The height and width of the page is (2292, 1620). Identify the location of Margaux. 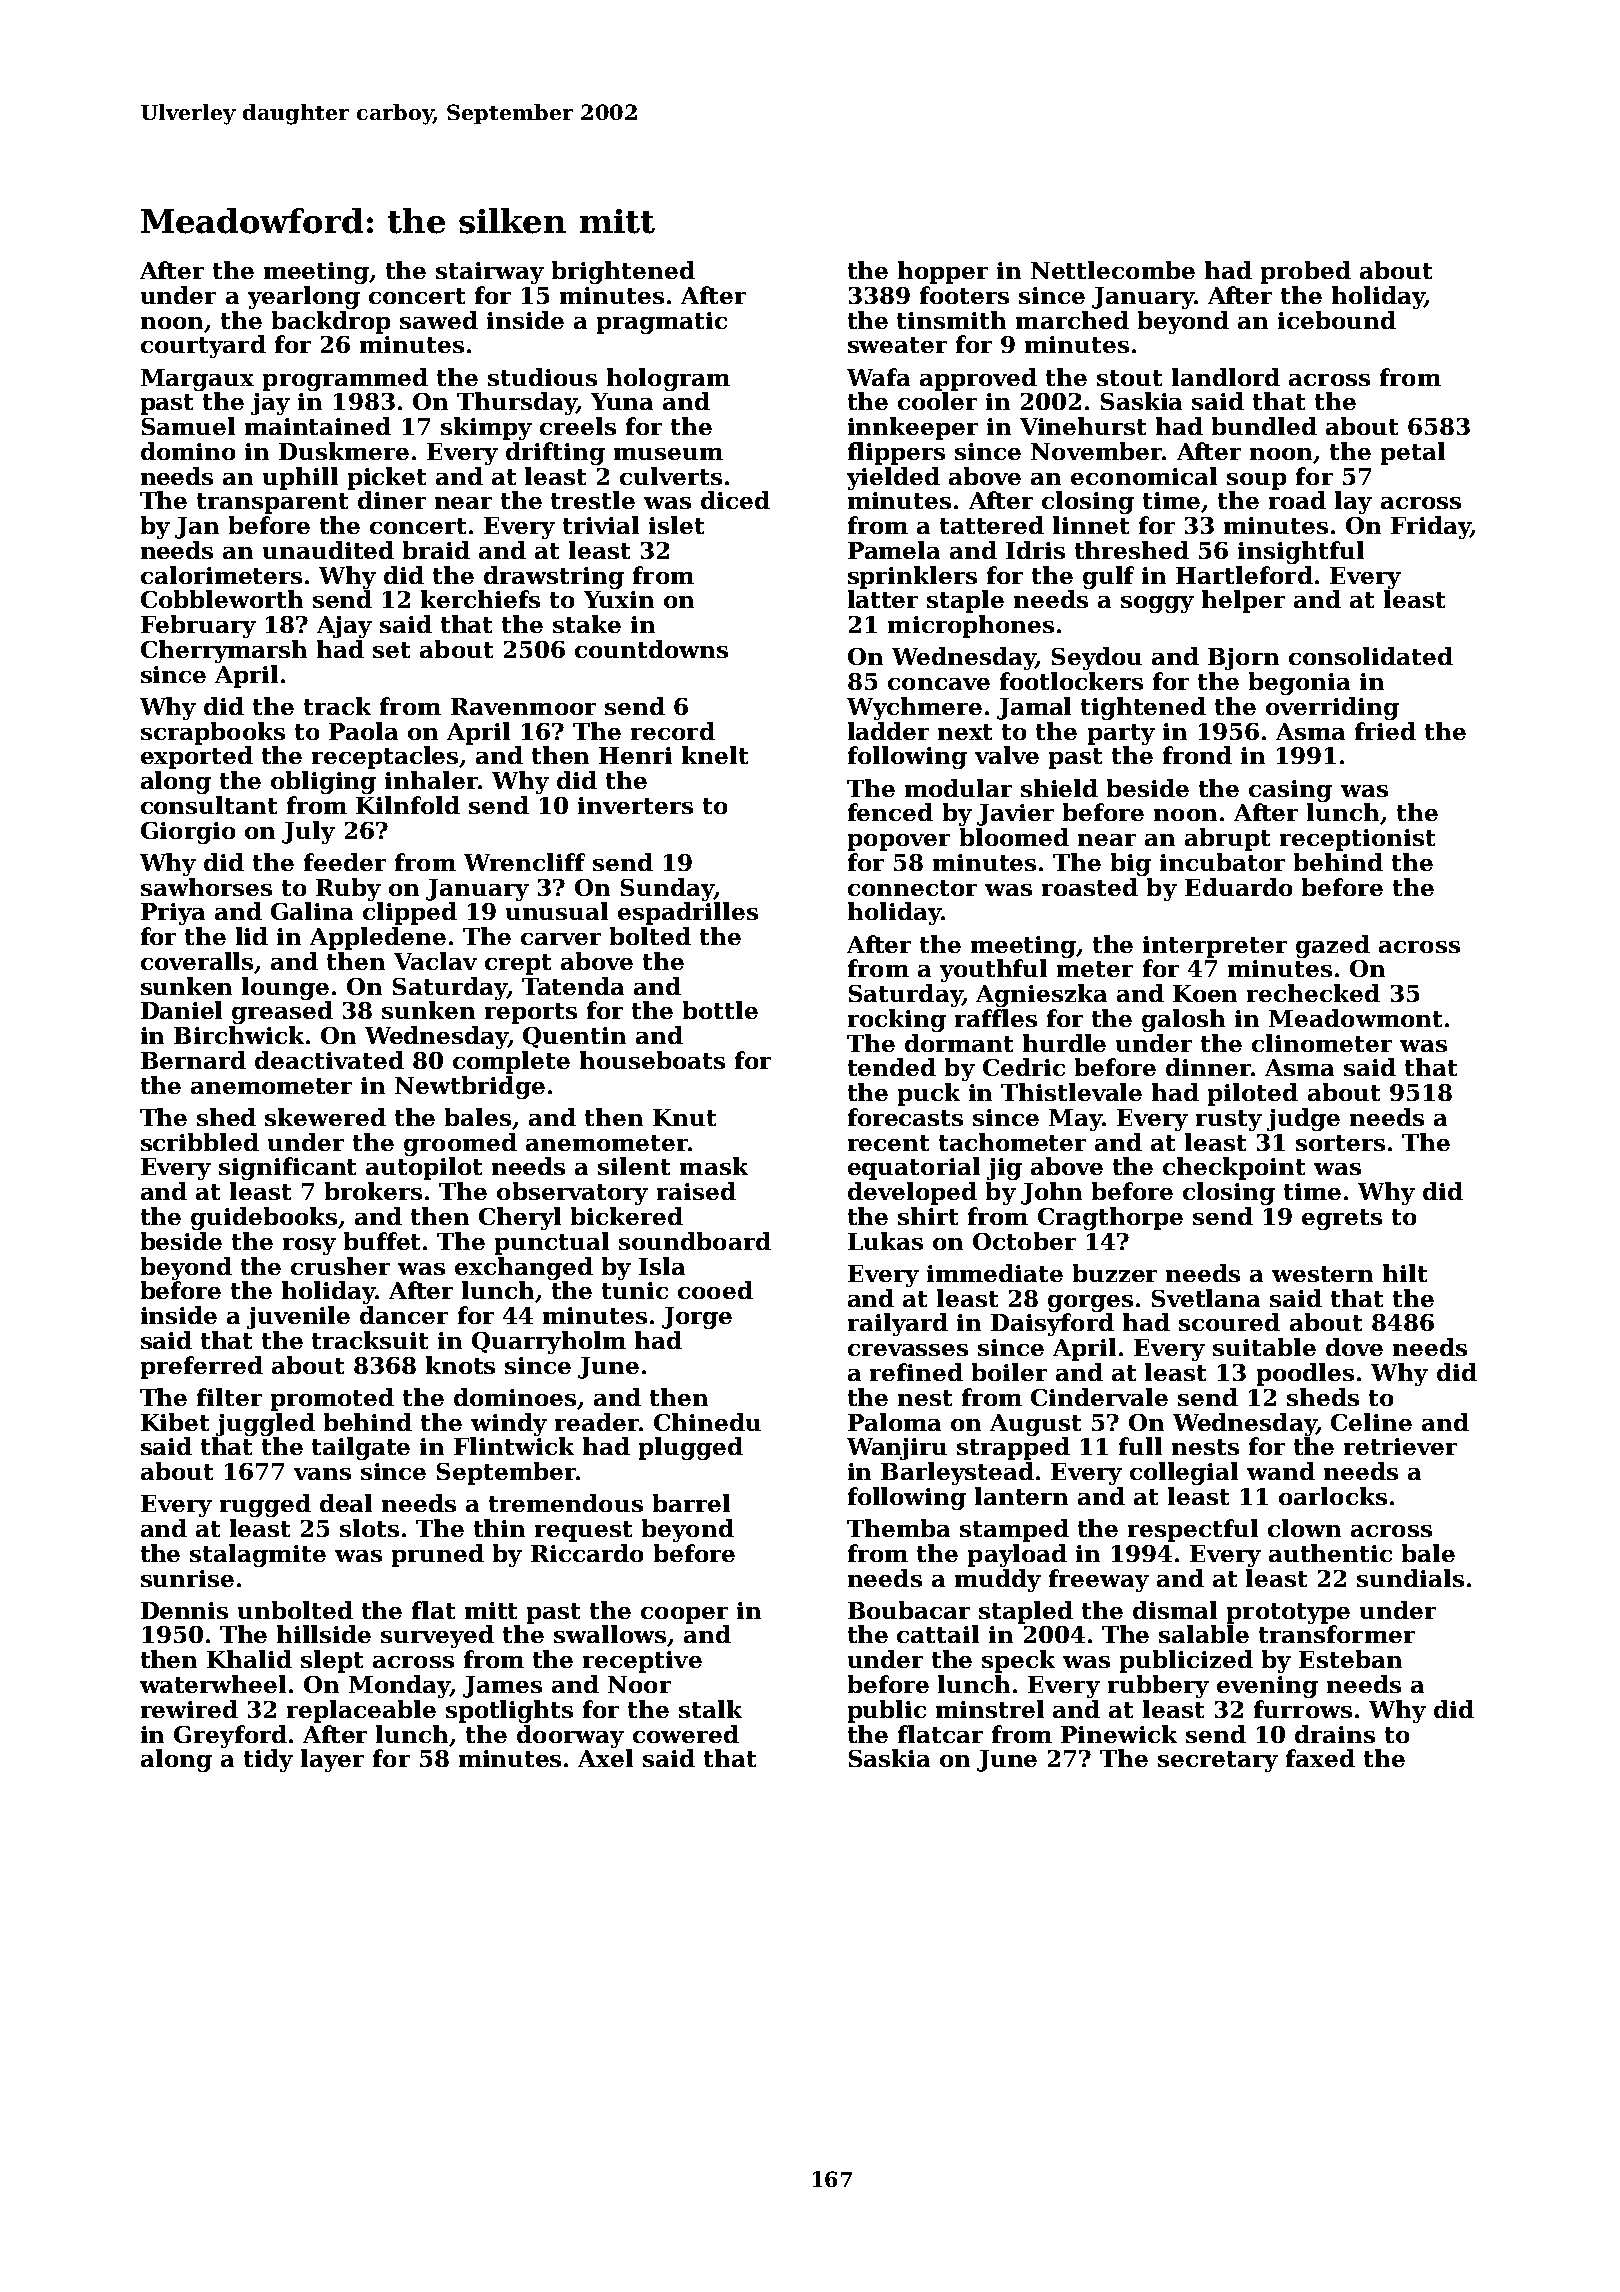
(197, 380).
